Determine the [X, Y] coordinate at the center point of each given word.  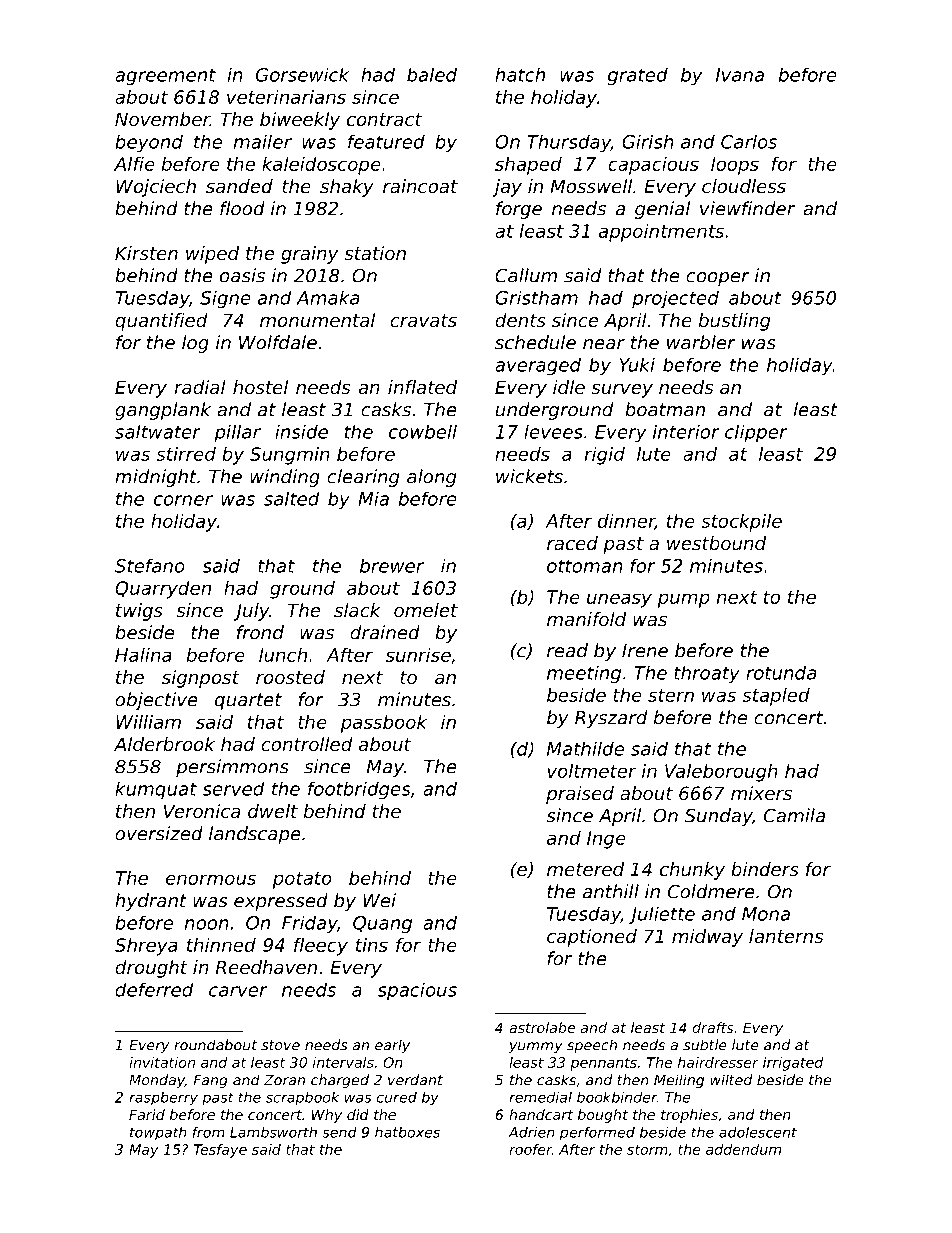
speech [592, 1046]
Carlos [749, 141]
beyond [149, 143]
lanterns [786, 936]
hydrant [151, 902]
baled [432, 74]
